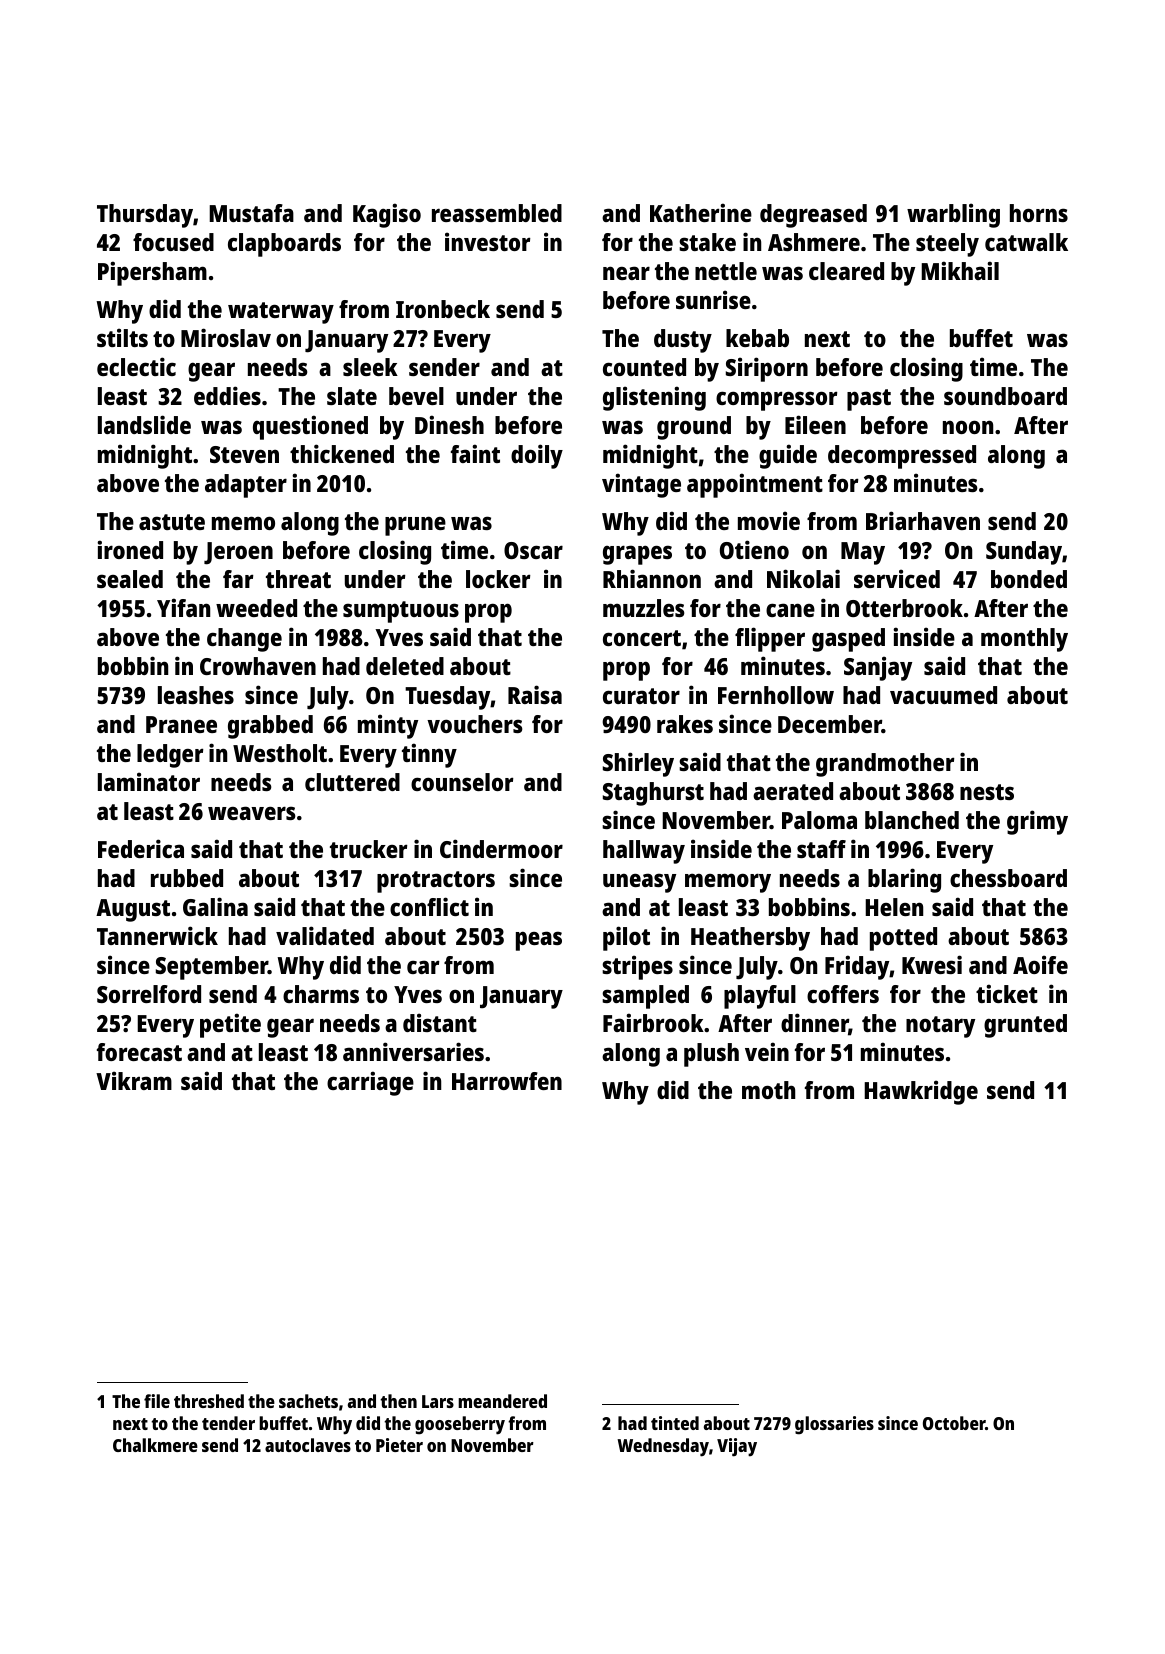 Image resolution: width=1165 pixels, height=1654 pixels. What do you see at coordinates (387, 215) in the screenshot?
I see `Kagiso` at bounding box center [387, 215].
